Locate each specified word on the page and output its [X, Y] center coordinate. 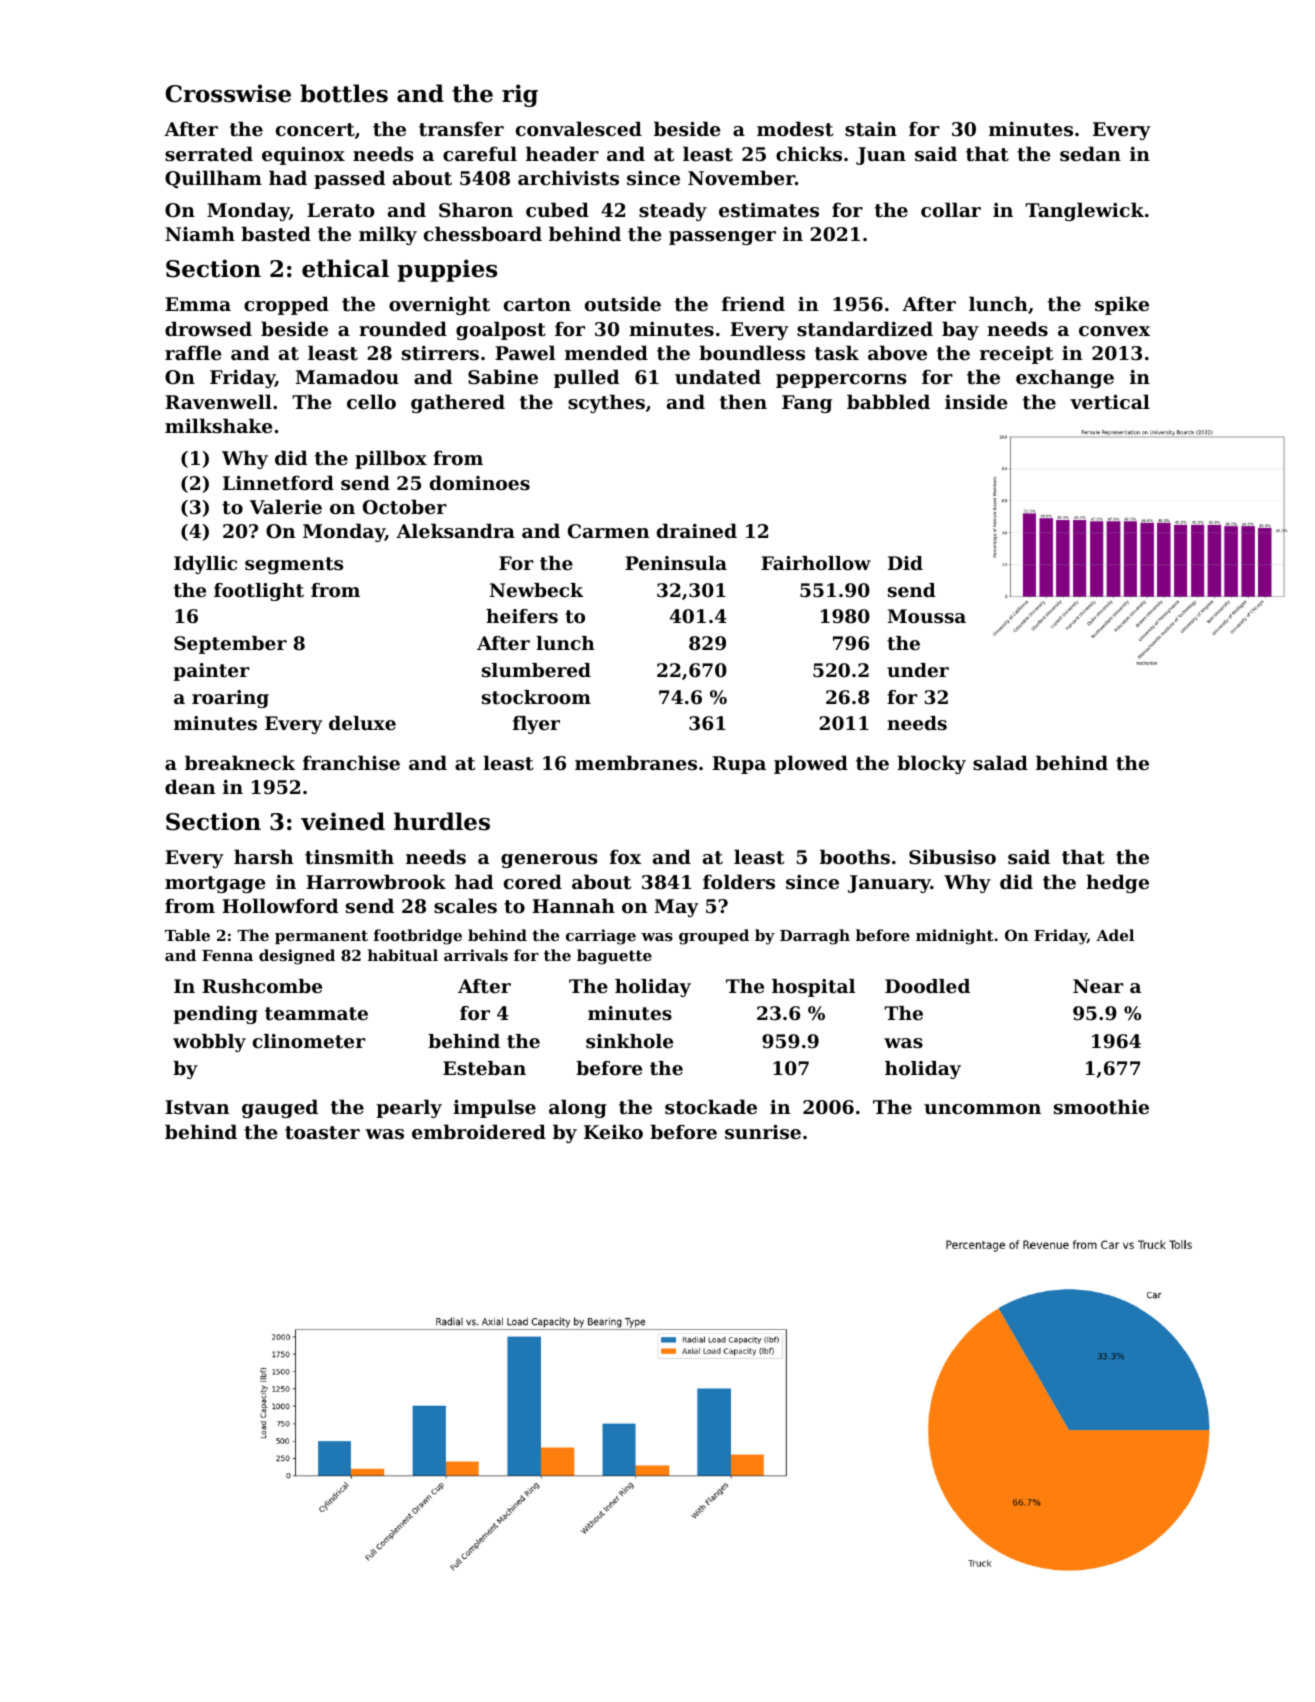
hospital [813, 988]
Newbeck [536, 590]
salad [1000, 762]
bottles [344, 93]
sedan [1090, 154]
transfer [461, 129]
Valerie [285, 506]
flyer [536, 725]
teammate [316, 1014]
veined [343, 821]
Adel [1115, 935]
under [918, 670]
